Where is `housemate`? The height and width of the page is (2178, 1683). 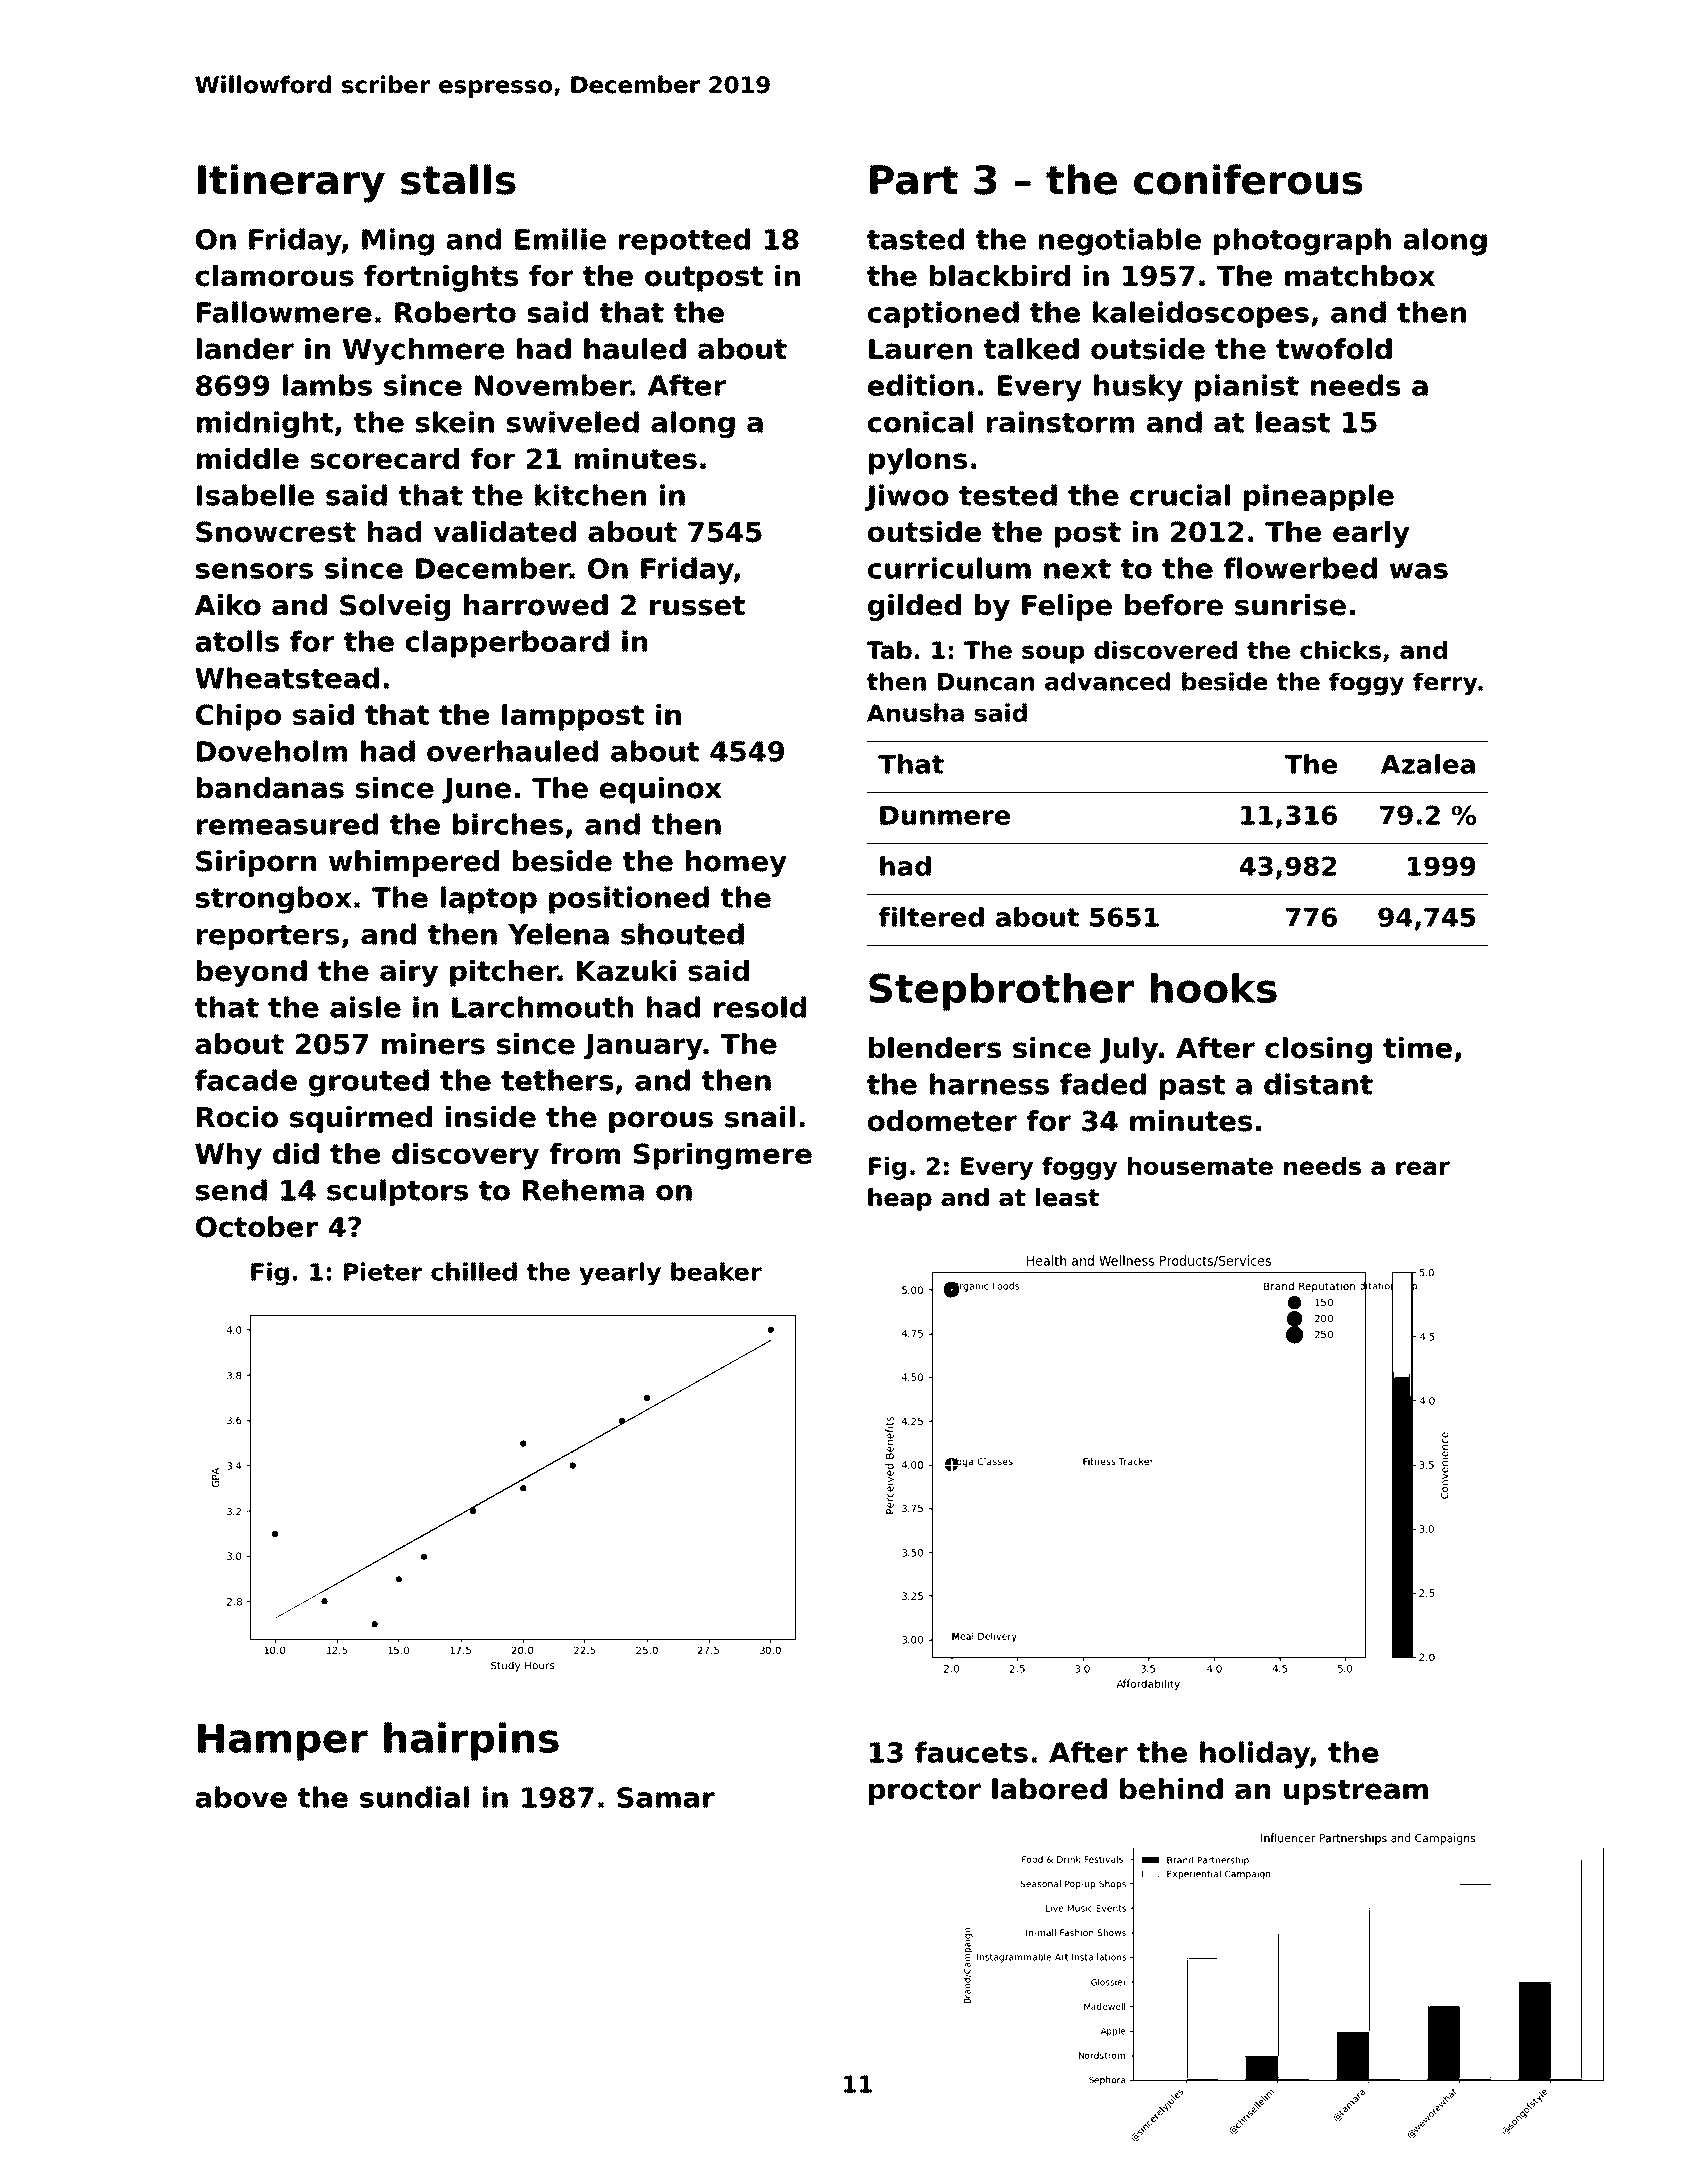 housemate is located at coordinates (1200, 1166).
